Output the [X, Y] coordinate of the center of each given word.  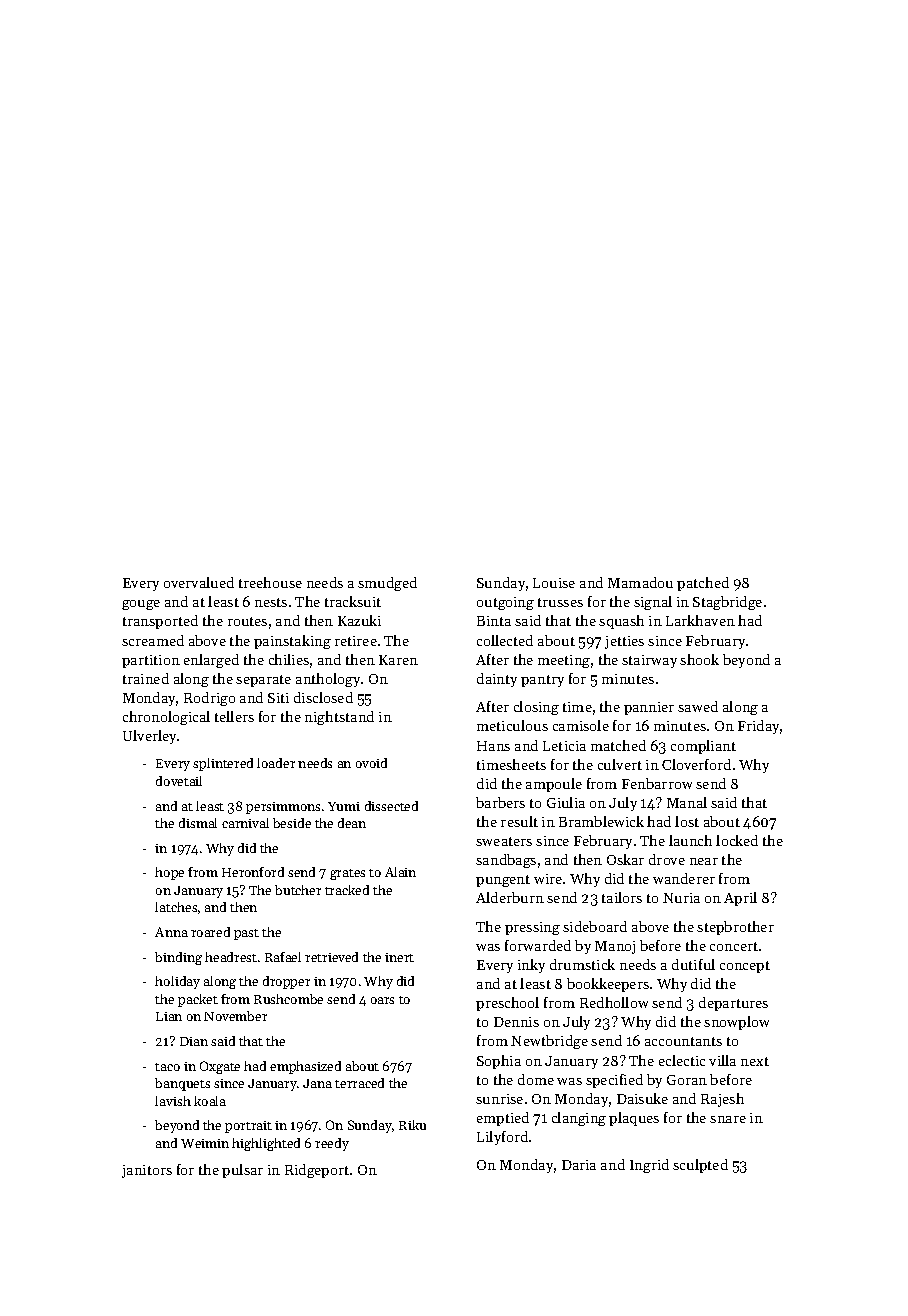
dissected [391, 806]
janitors [147, 1171]
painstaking [292, 642]
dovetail [179, 781]
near [704, 861]
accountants [683, 1041]
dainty [497, 680]
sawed [698, 706]
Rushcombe [288, 999]
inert [399, 957]
